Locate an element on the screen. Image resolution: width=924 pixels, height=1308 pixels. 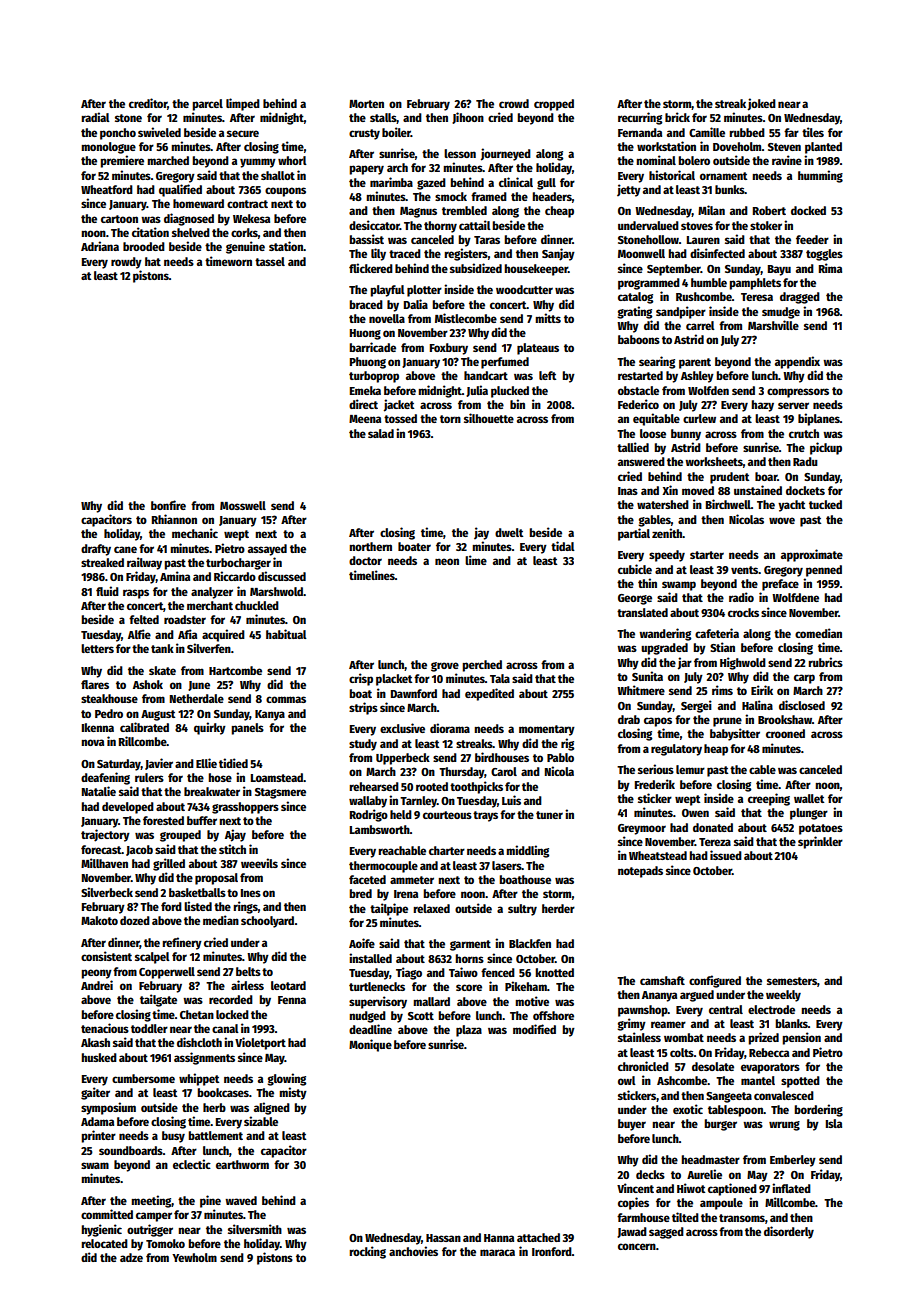
Robert is located at coordinates (769, 210).
